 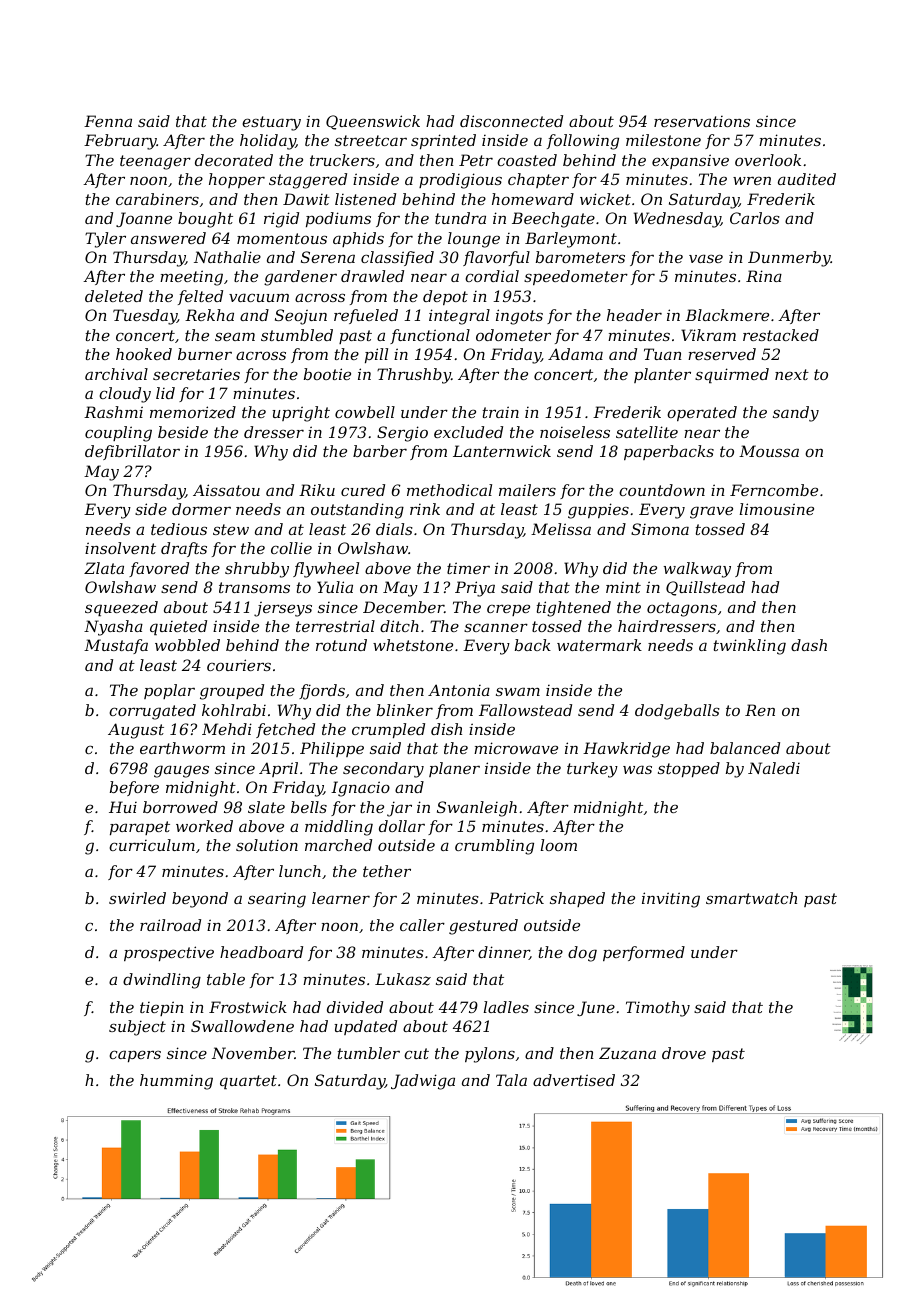 What do you see at coordinates (475, 589) in the image?
I see `Priya` at bounding box center [475, 589].
